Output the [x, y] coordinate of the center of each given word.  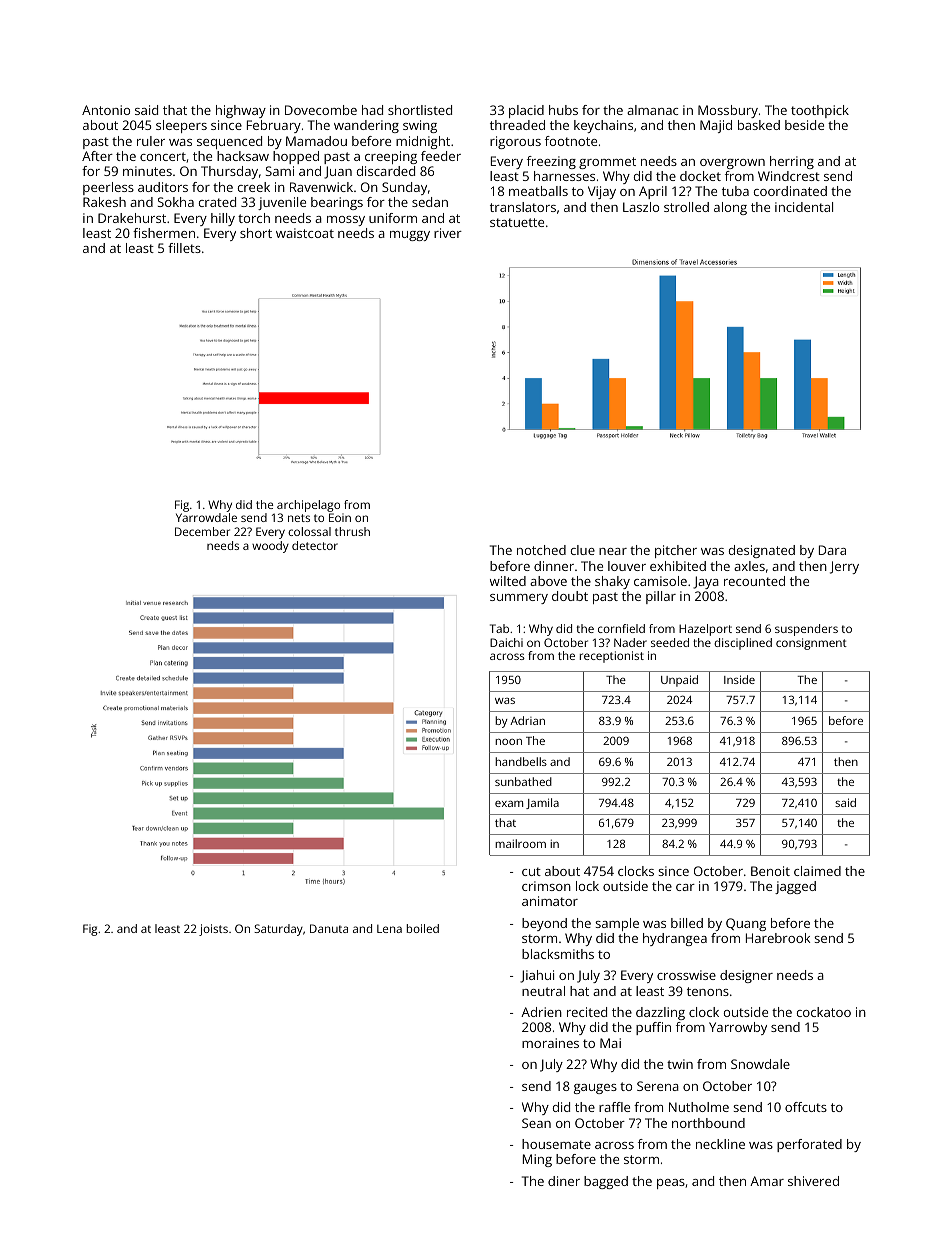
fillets [184, 248]
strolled [686, 207]
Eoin [340, 517]
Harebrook [778, 938]
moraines [550, 1043]
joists [213, 930]
